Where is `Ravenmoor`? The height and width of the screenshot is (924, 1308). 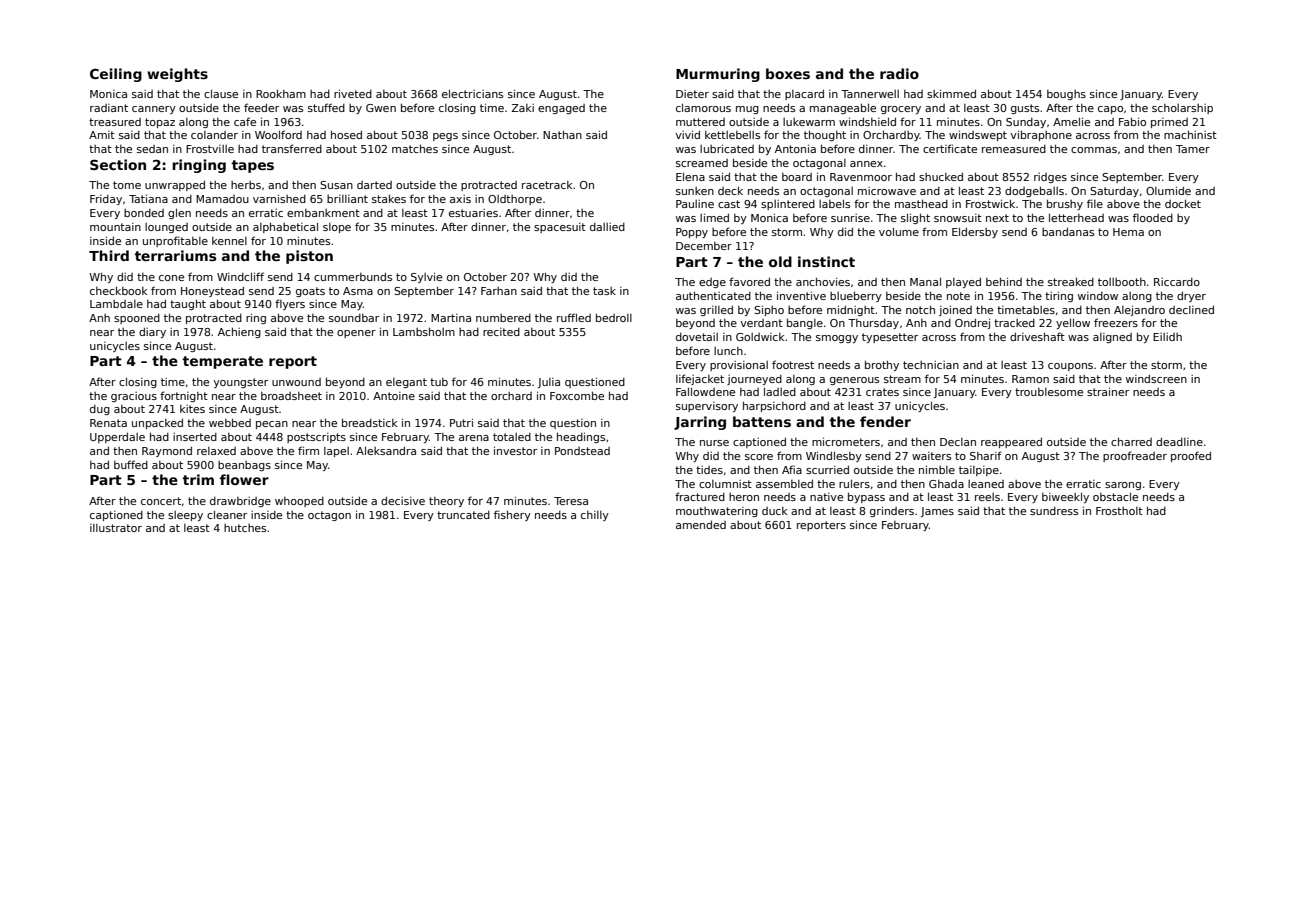
Ravenmoor is located at coordinates (861, 177).
